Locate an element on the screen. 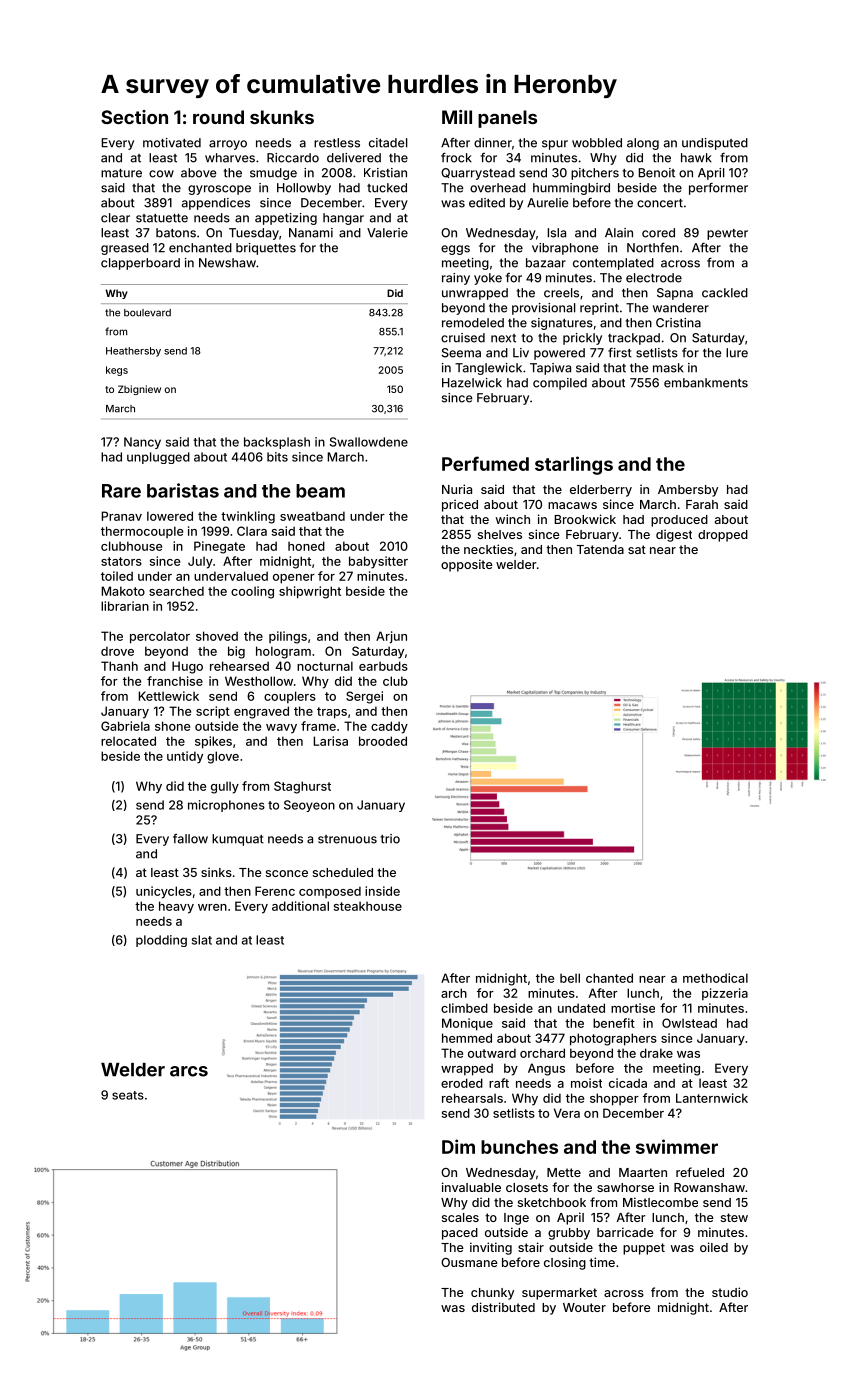  bell is located at coordinates (570, 978).
